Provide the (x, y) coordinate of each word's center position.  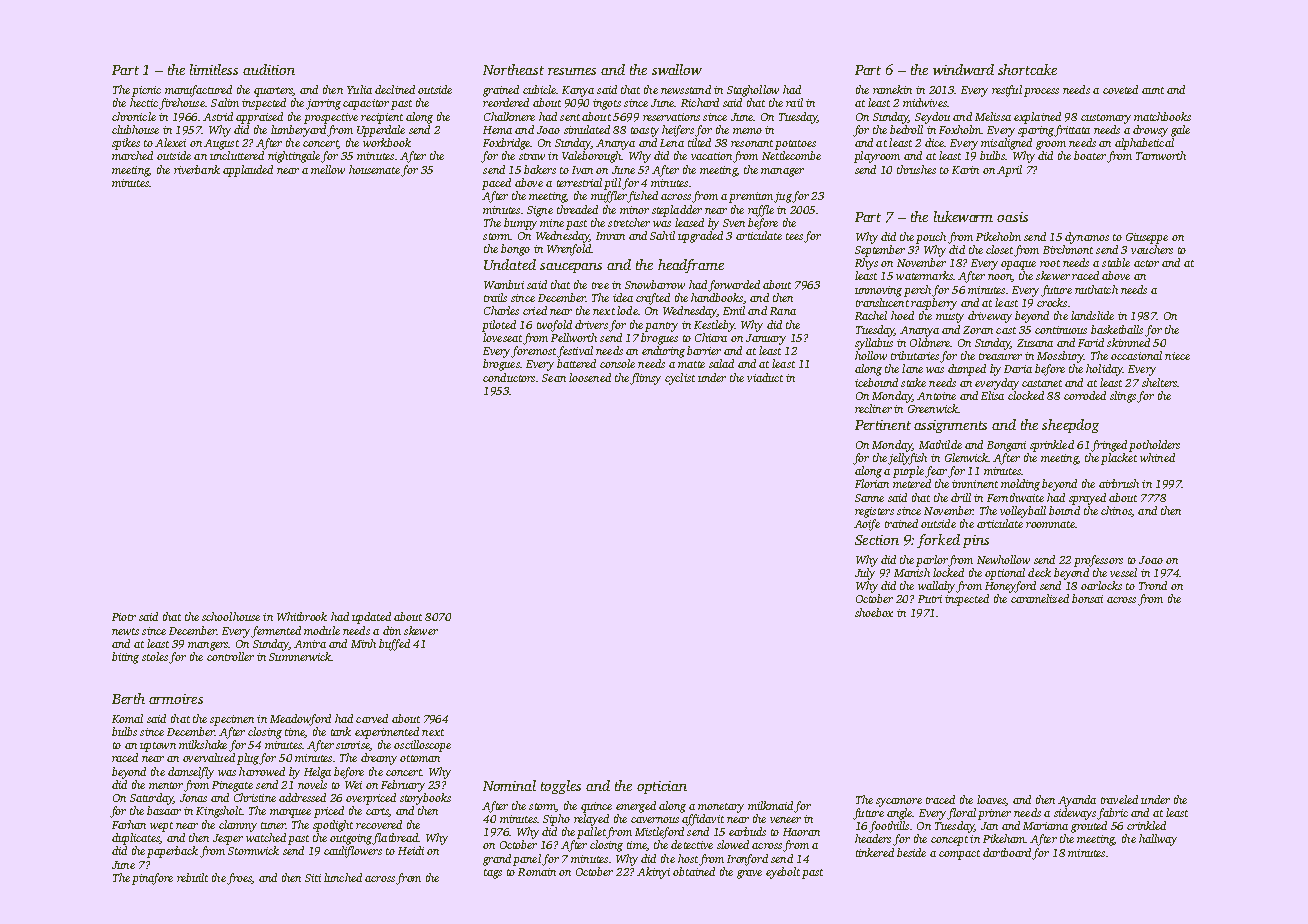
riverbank (197, 169)
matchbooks (1162, 116)
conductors (509, 377)
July (865, 574)
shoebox (874, 612)
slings (1123, 397)
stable (1116, 262)
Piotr (124, 617)
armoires (176, 699)
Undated (510, 264)
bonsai (1087, 598)
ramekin (892, 89)
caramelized (1040, 598)
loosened (590, 377)
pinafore (152, 879)
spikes (126, 144)
